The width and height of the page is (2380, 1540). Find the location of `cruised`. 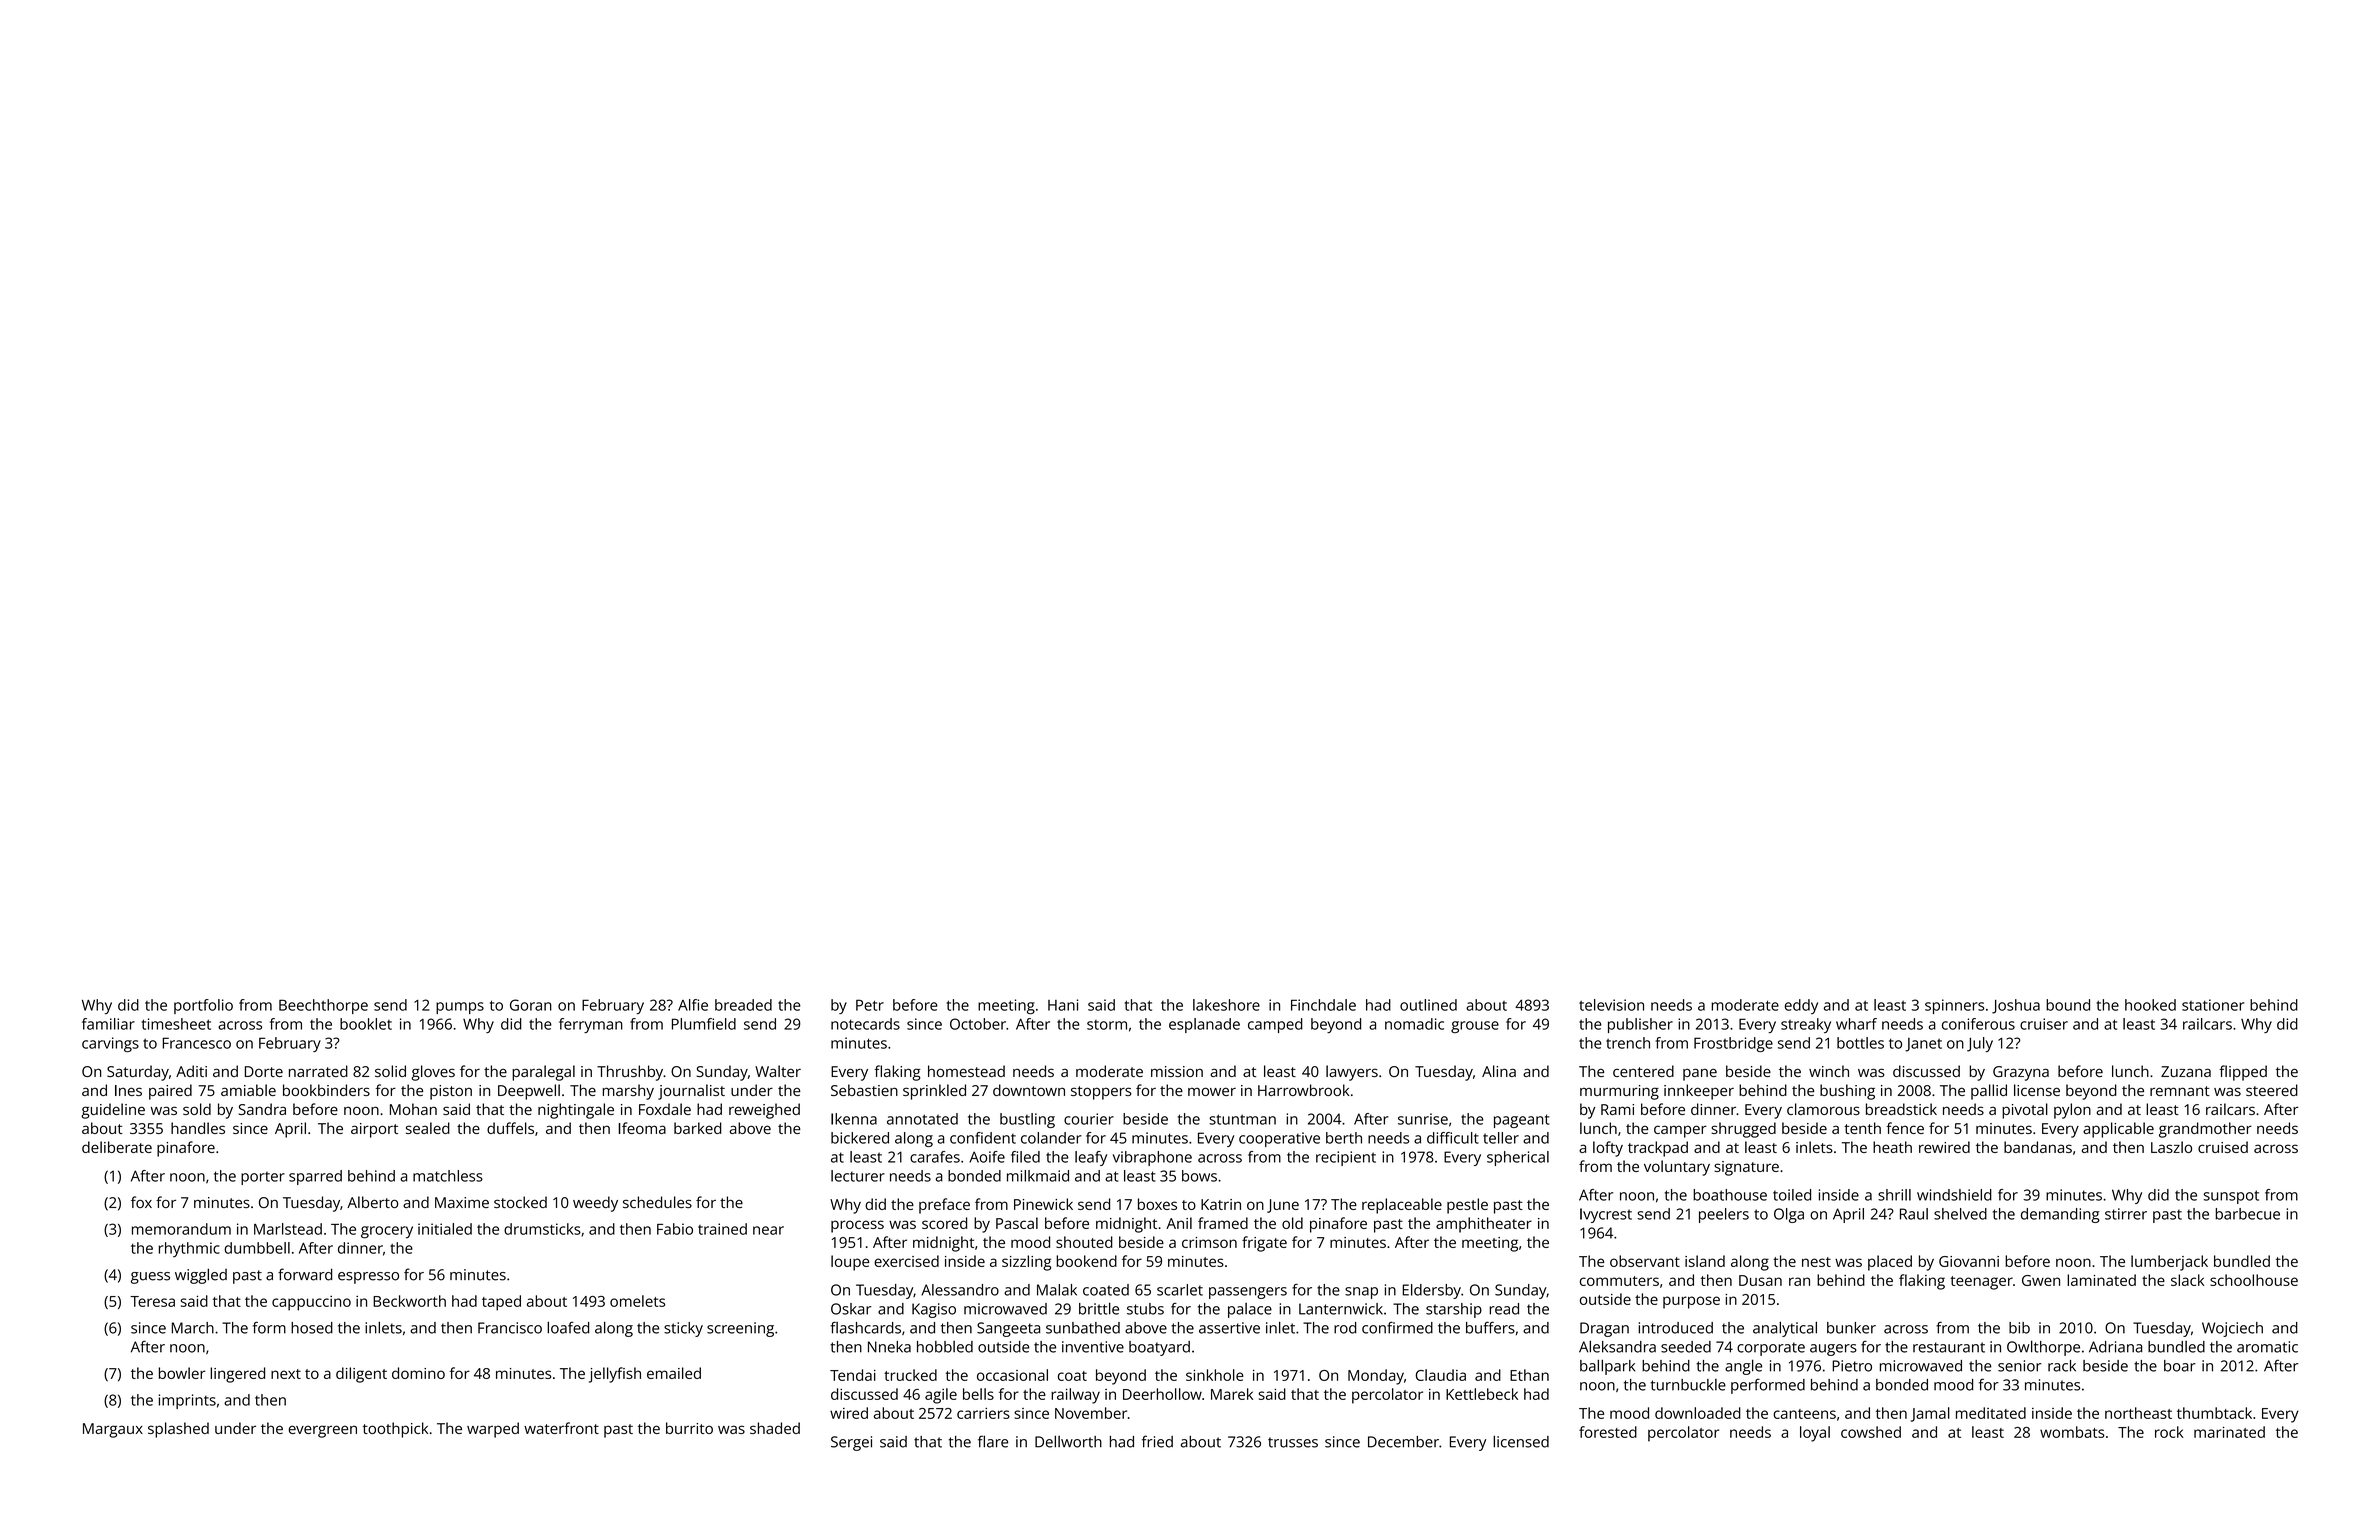

cruised is located at coordinates (2223, 1147).
